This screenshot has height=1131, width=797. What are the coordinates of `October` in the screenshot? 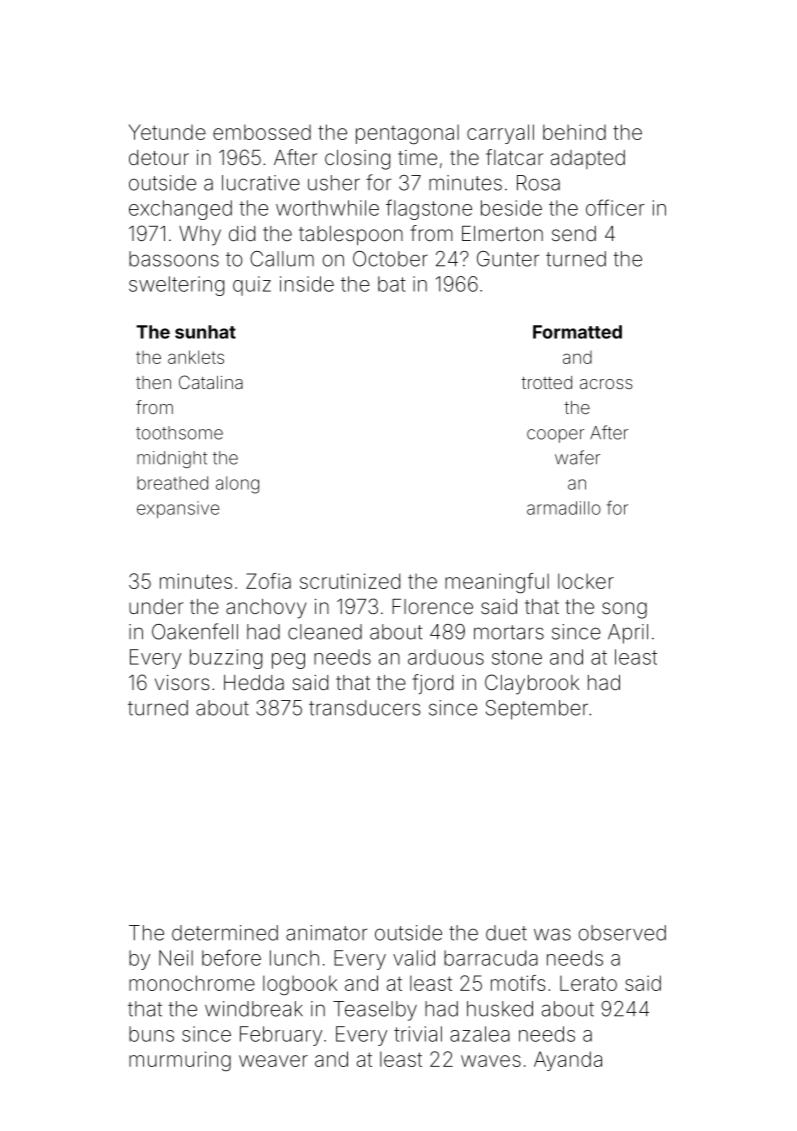 It's located at (390, 259).
